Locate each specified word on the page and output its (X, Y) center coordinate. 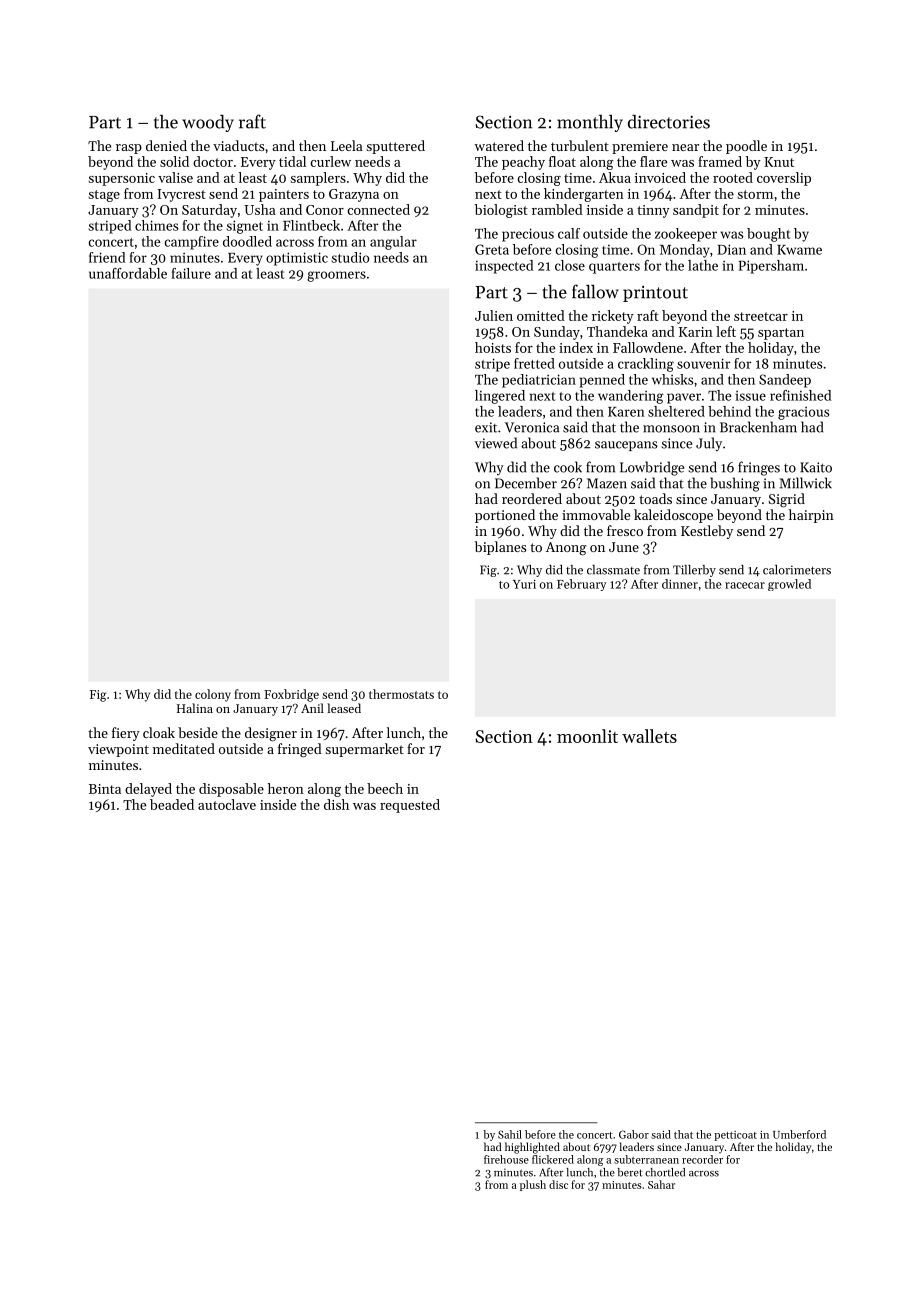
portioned (505, 516)
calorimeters (797, 570)
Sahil (510, 1134)
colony (213, 695)
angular (393, 243)
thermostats (401, 694)
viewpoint (118, 750)
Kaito (816, 467)
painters (284, 195)
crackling (646, 365)
